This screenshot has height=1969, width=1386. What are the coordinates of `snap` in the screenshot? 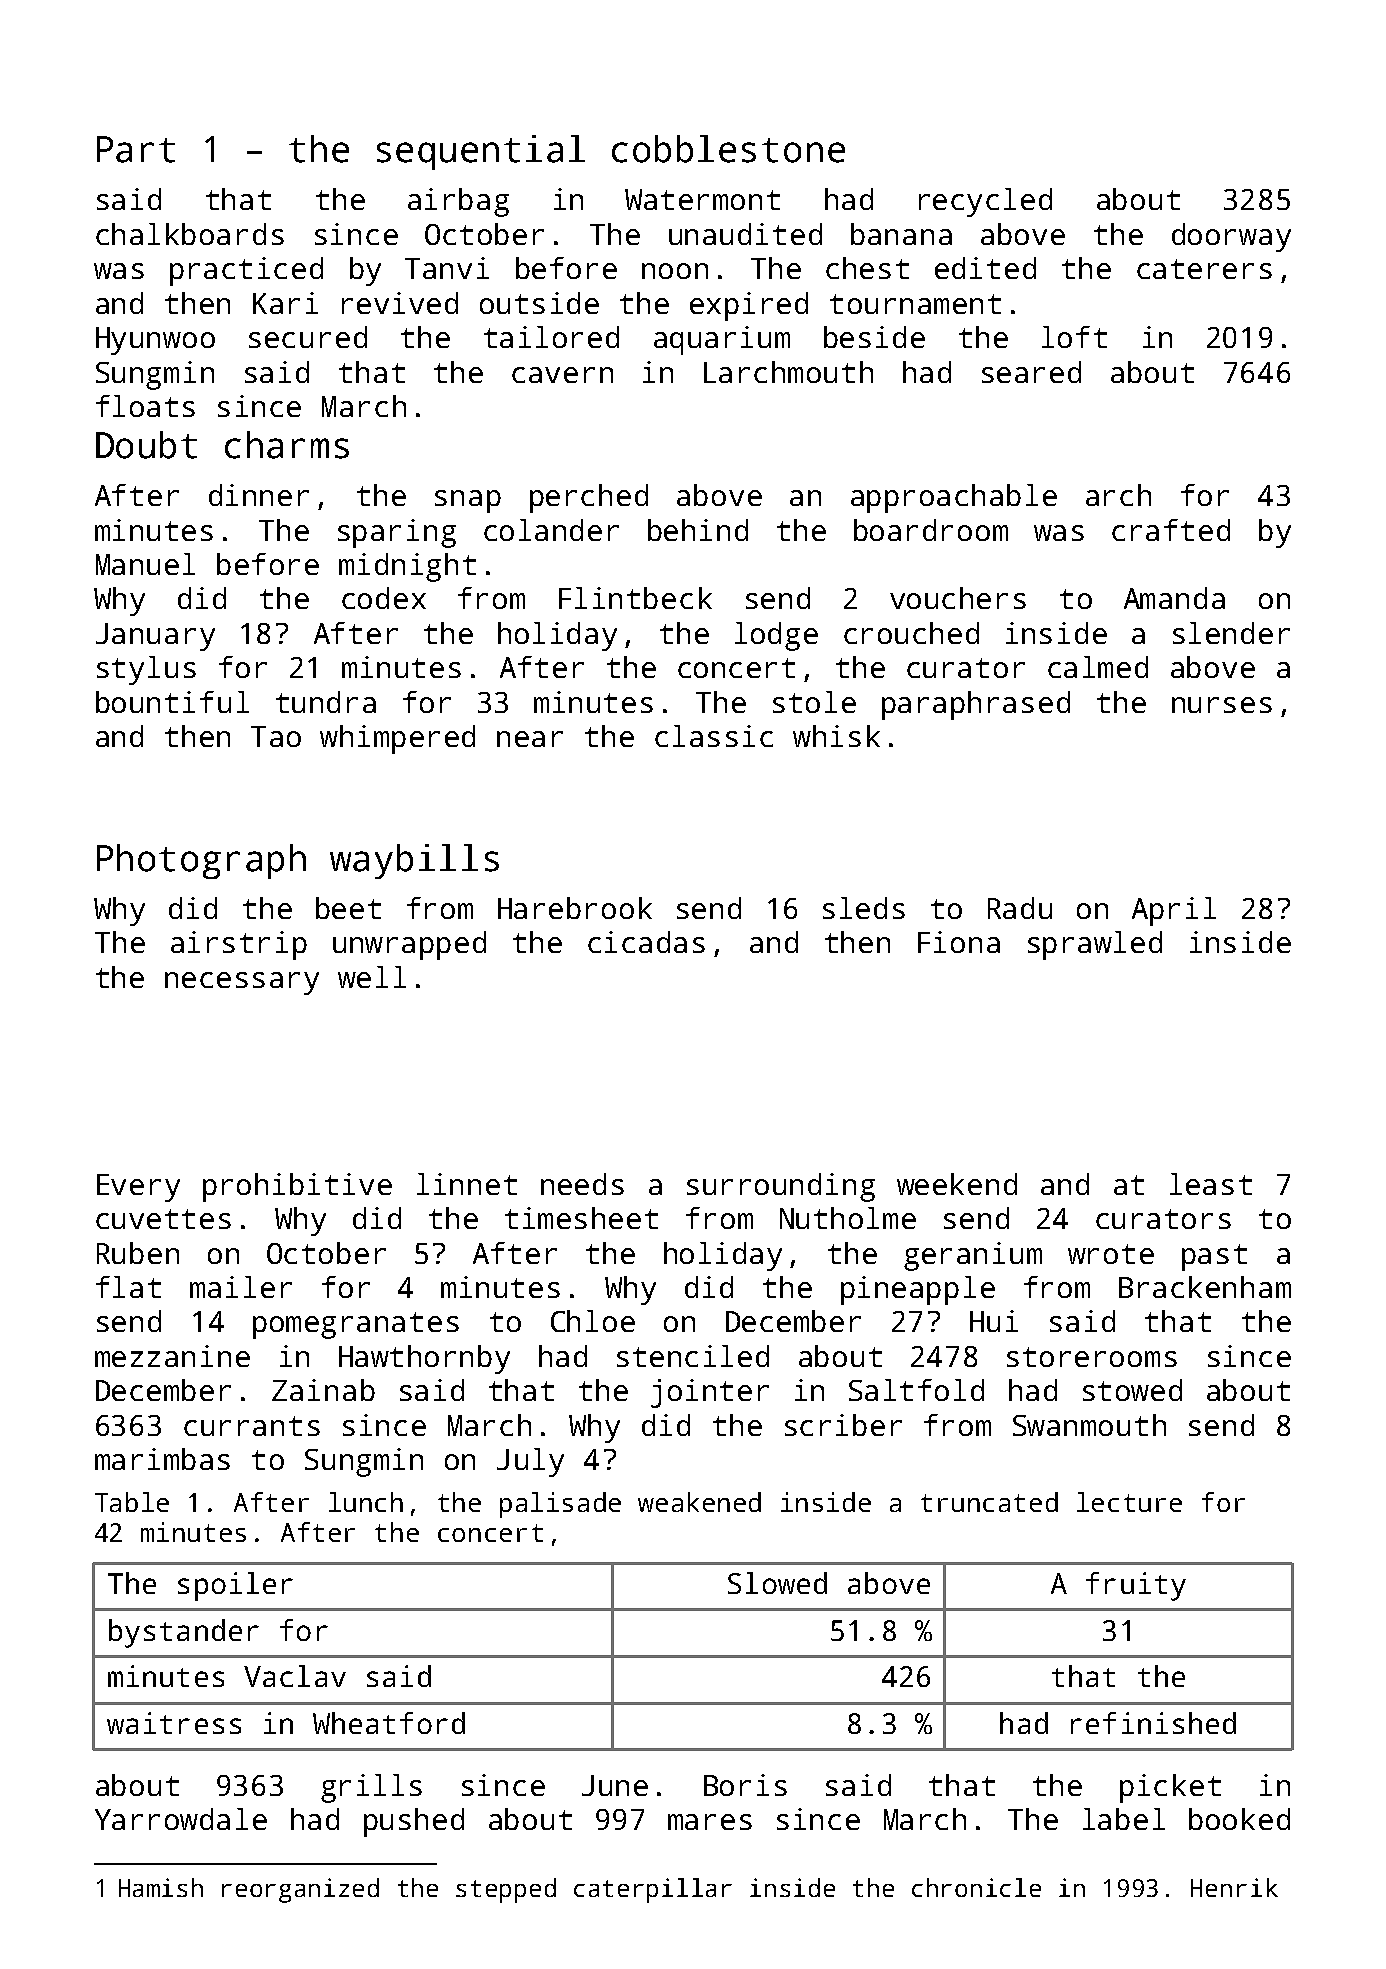 It's located at (468, 501).
